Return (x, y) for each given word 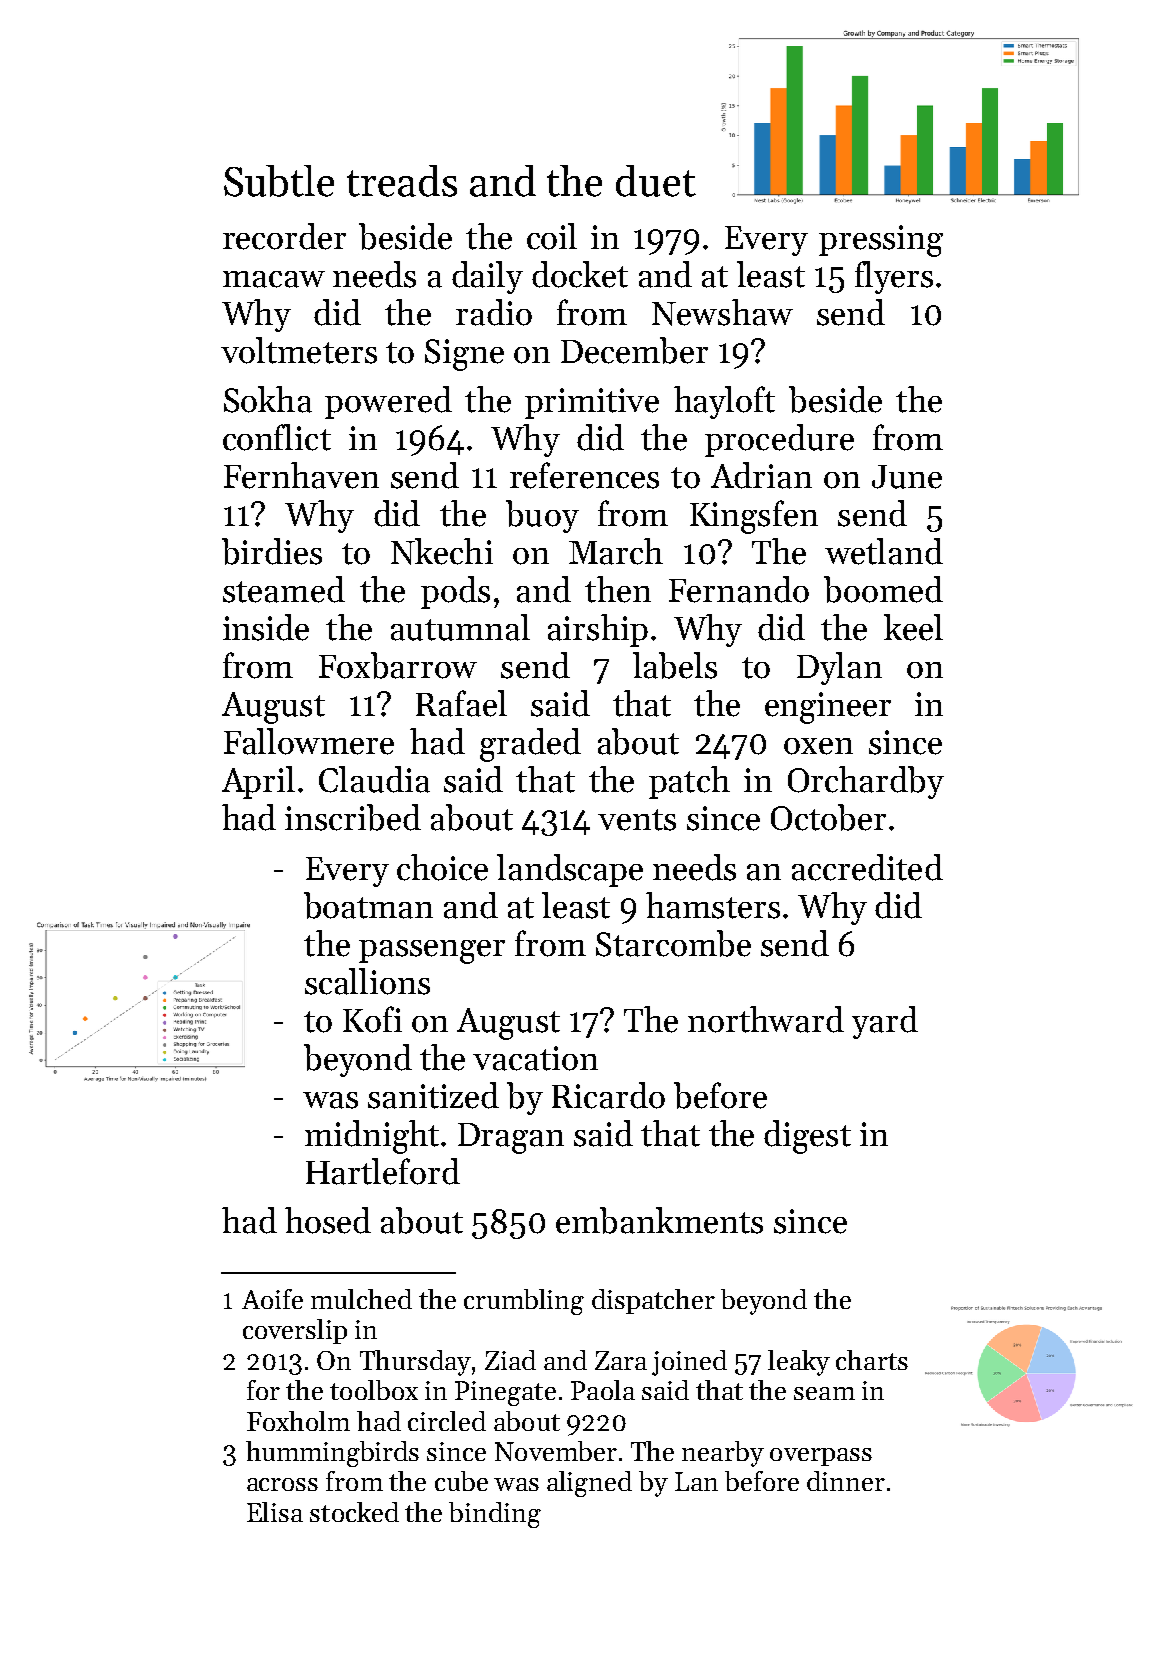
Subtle (279, 181)
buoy (542, 516)
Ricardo (608, 1095)
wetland (884, 551)
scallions (367, 981)
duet (656, 181)
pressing (881, 241)
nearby (723, 1454)
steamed (284, 589)
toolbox (374, 1390)
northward (766, 1019)
